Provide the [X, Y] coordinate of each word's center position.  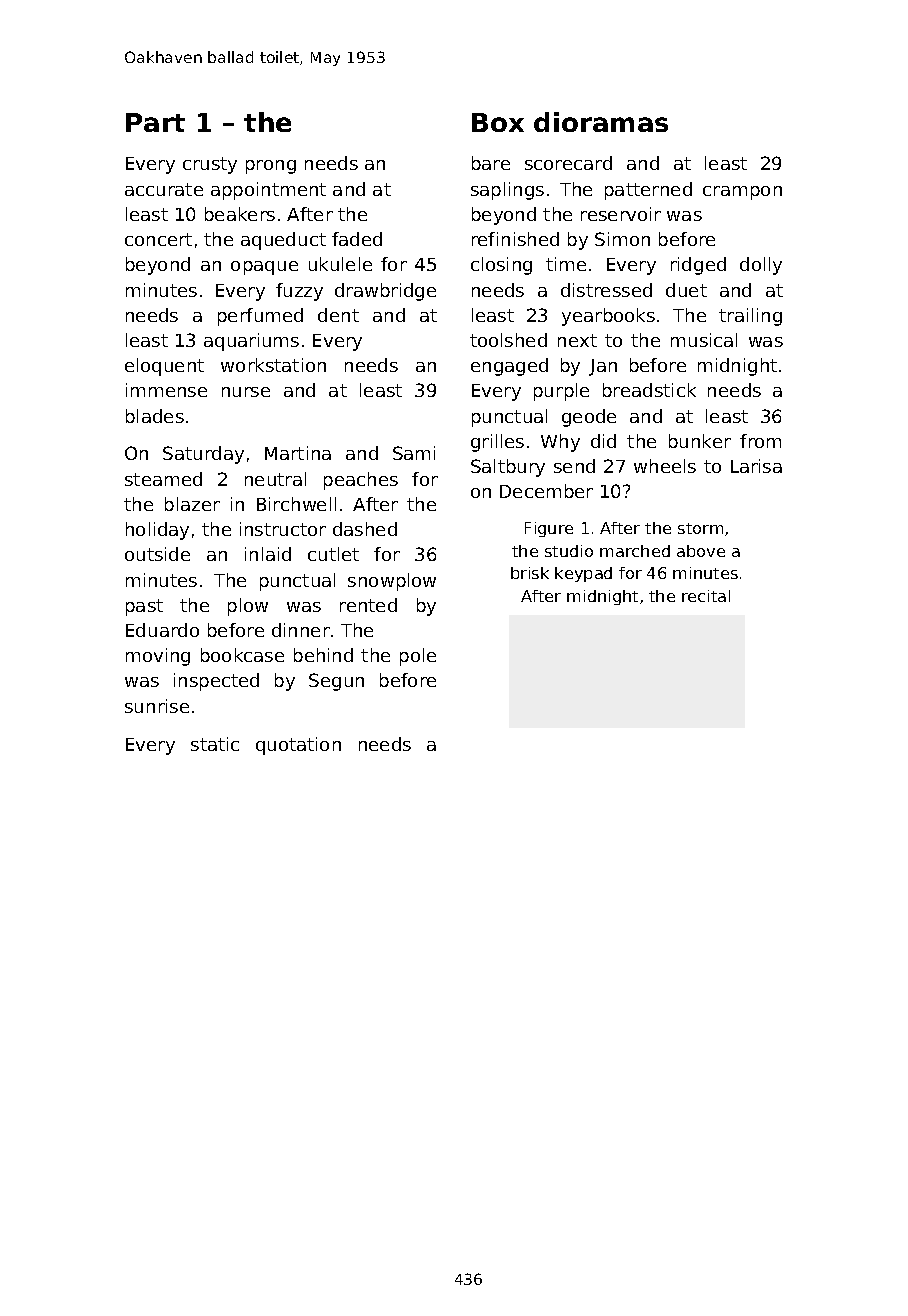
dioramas [601, 122]
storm [700, 528]
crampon [742, 193]
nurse [246, 392]
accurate [164, 189]
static [215, 744]
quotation [298, 746]
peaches [361, 481]
